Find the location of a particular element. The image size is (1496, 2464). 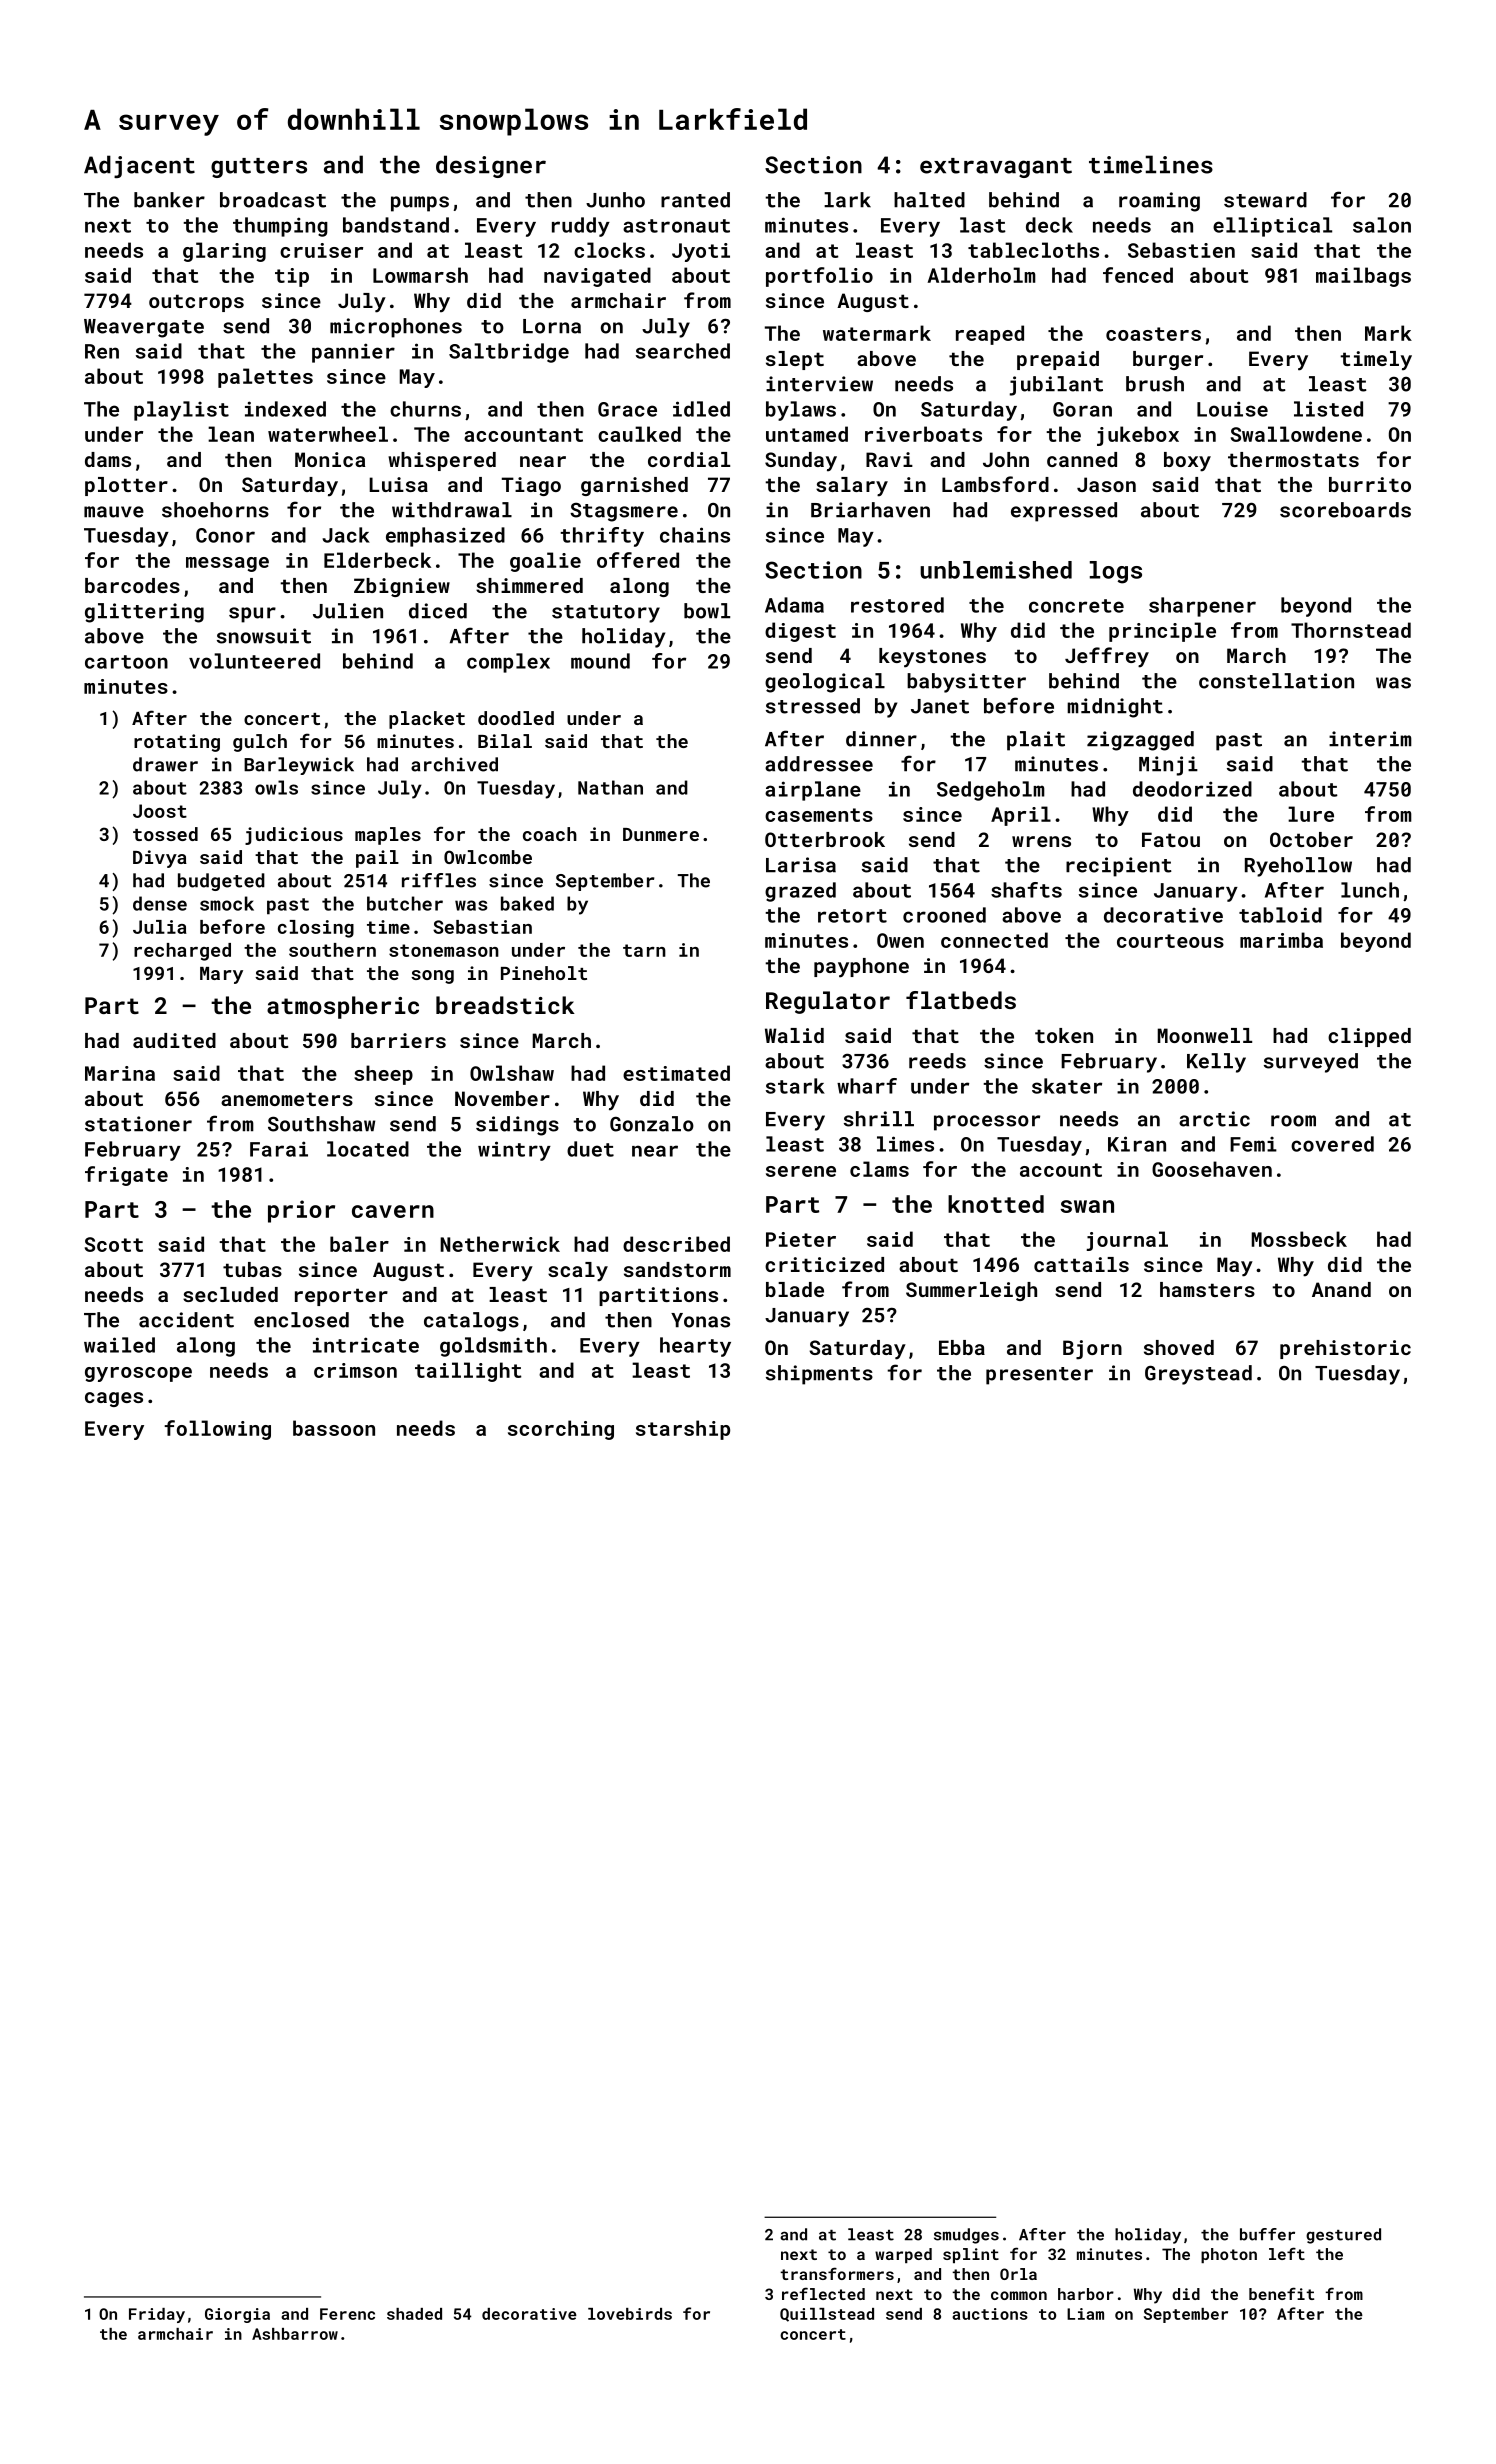

gestured is located at coordinates (1343, 2236).
